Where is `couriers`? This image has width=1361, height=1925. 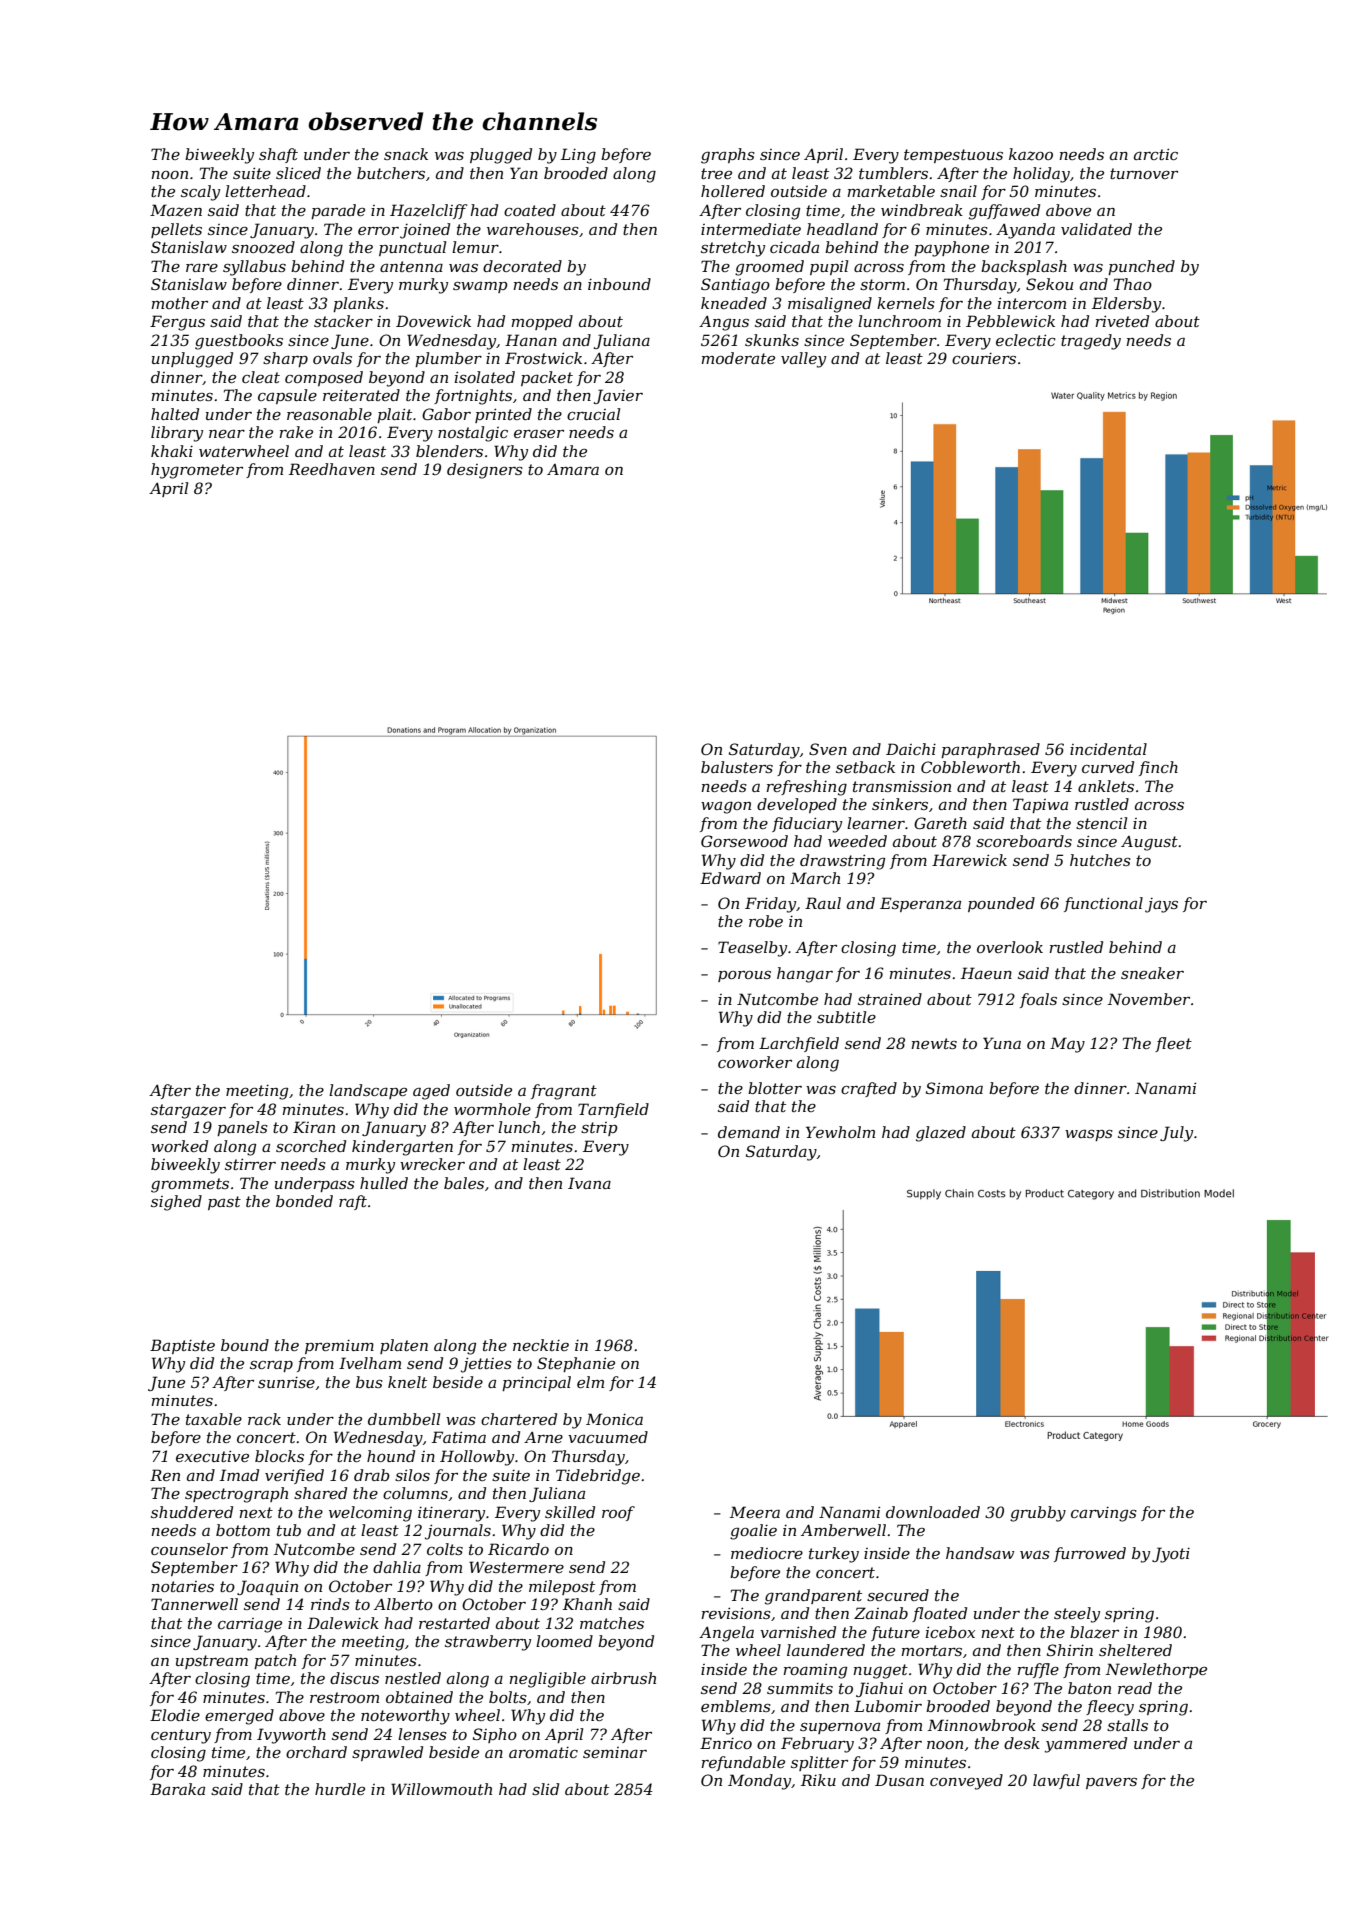
couriers is located at coordinates (984, 358).
